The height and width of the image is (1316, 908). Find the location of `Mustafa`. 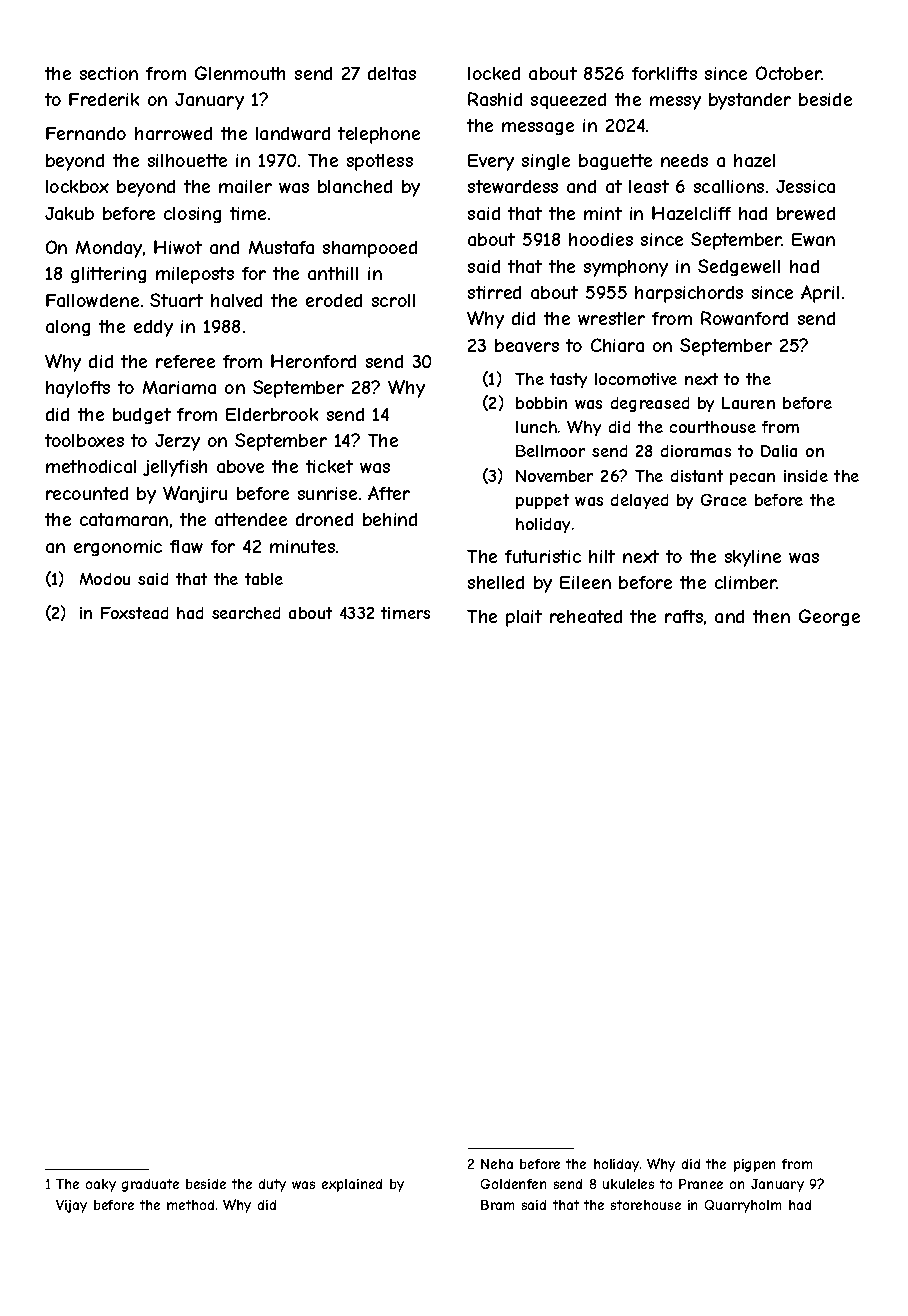

Mustafa is located at coordinates (281, 247).
